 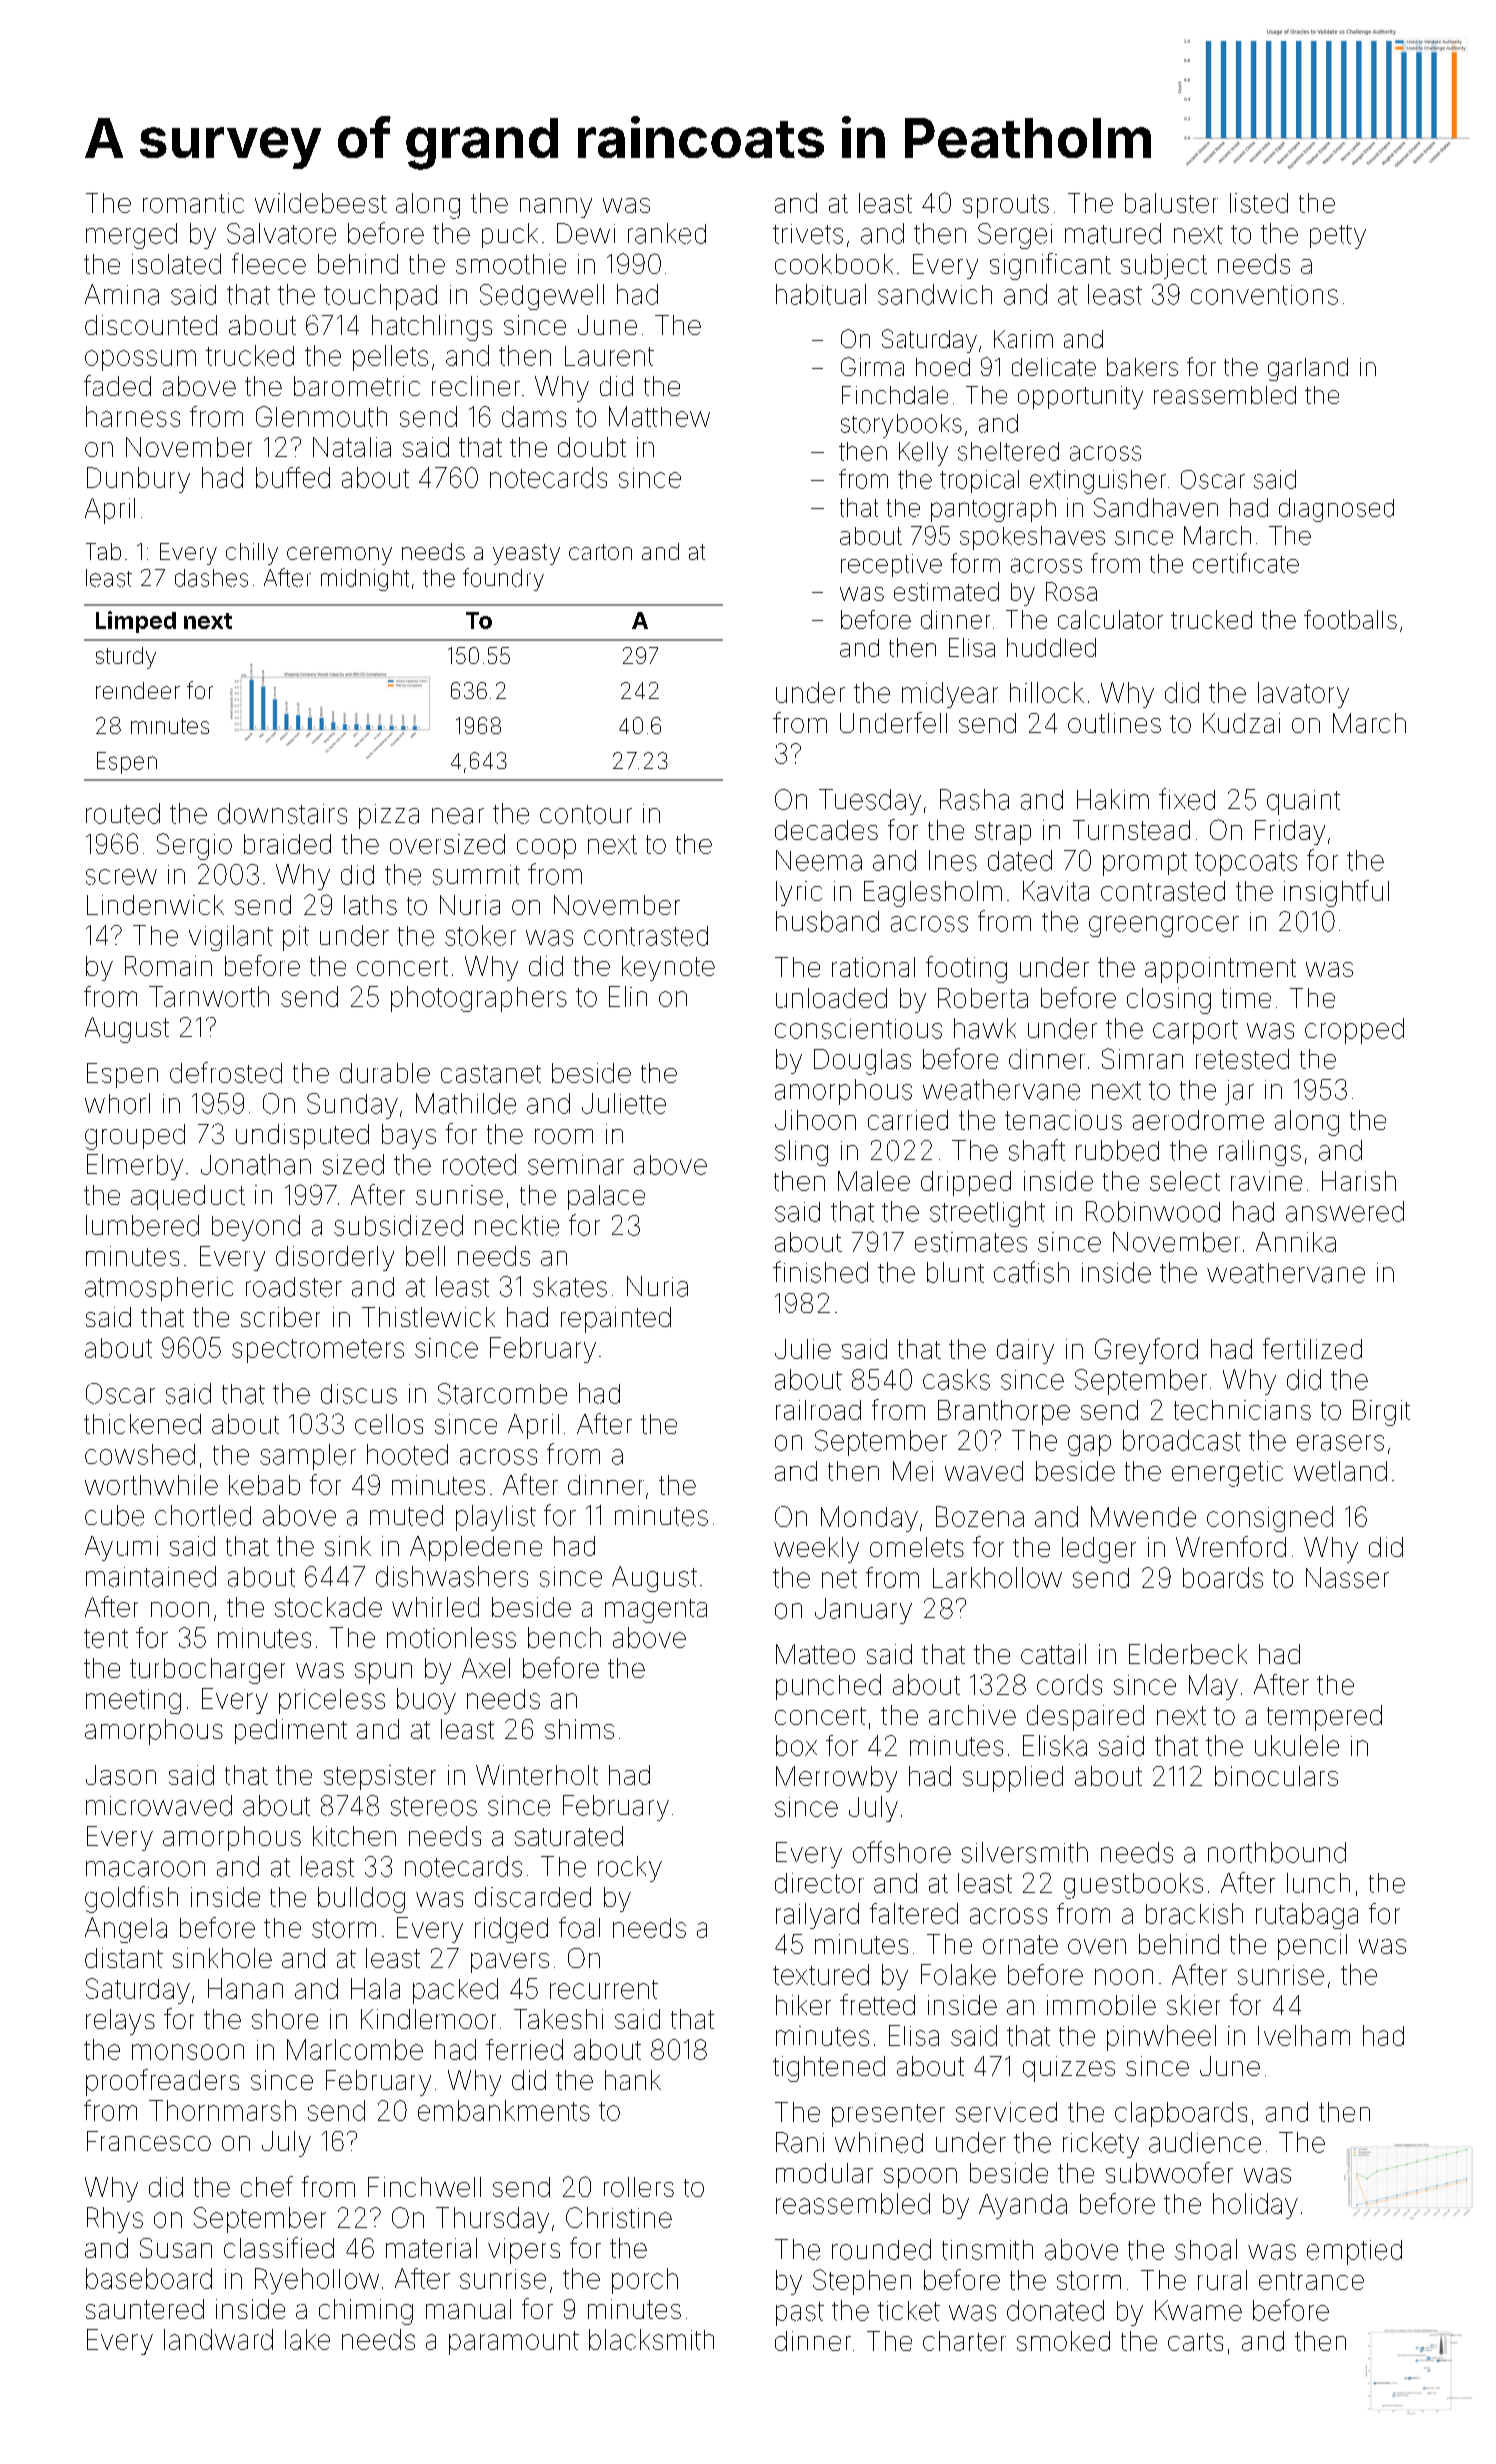 I want to click on sling, so click(x=801, y=1153).
